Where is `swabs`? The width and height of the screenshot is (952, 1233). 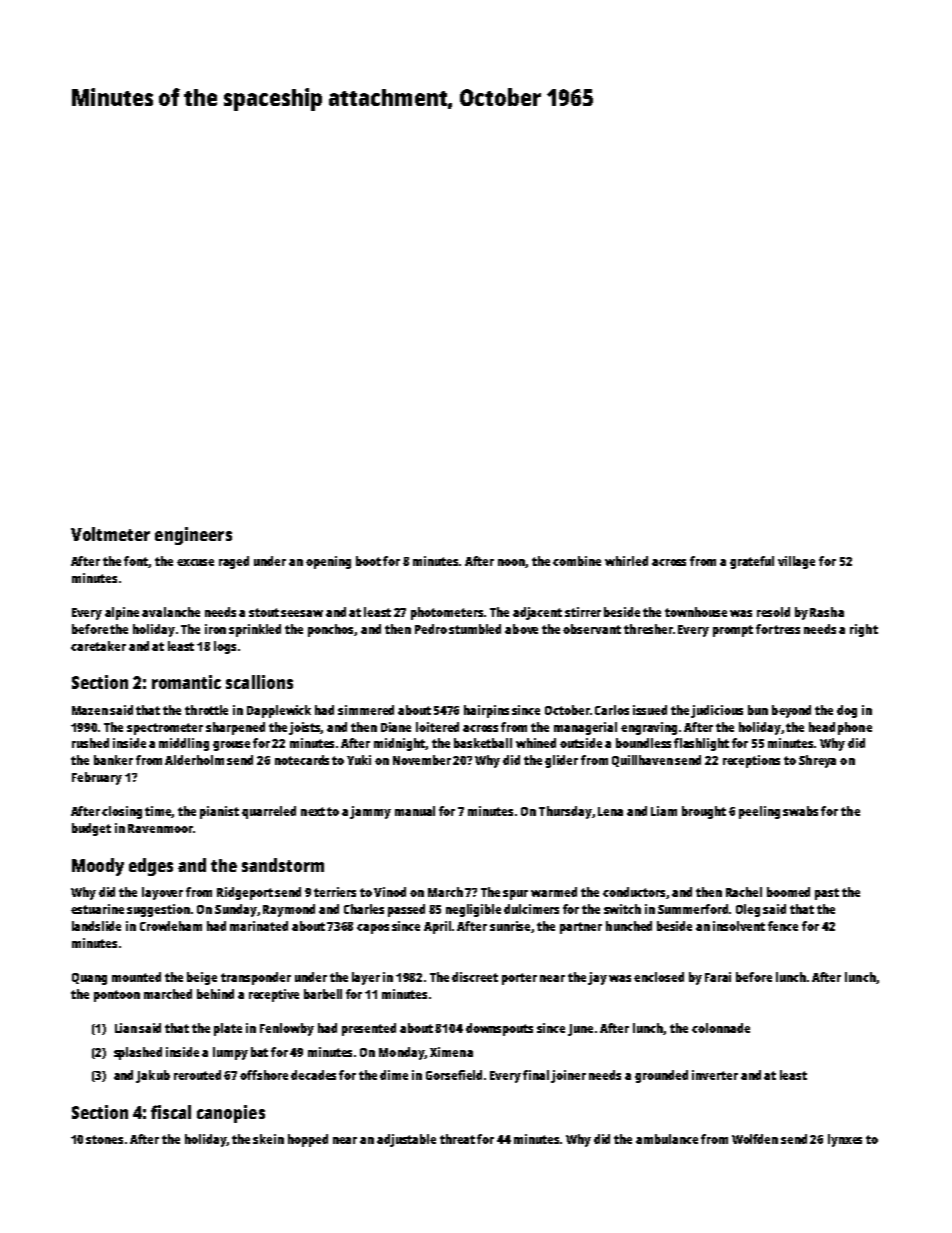
swabs is located at coordinates (800, 811).
